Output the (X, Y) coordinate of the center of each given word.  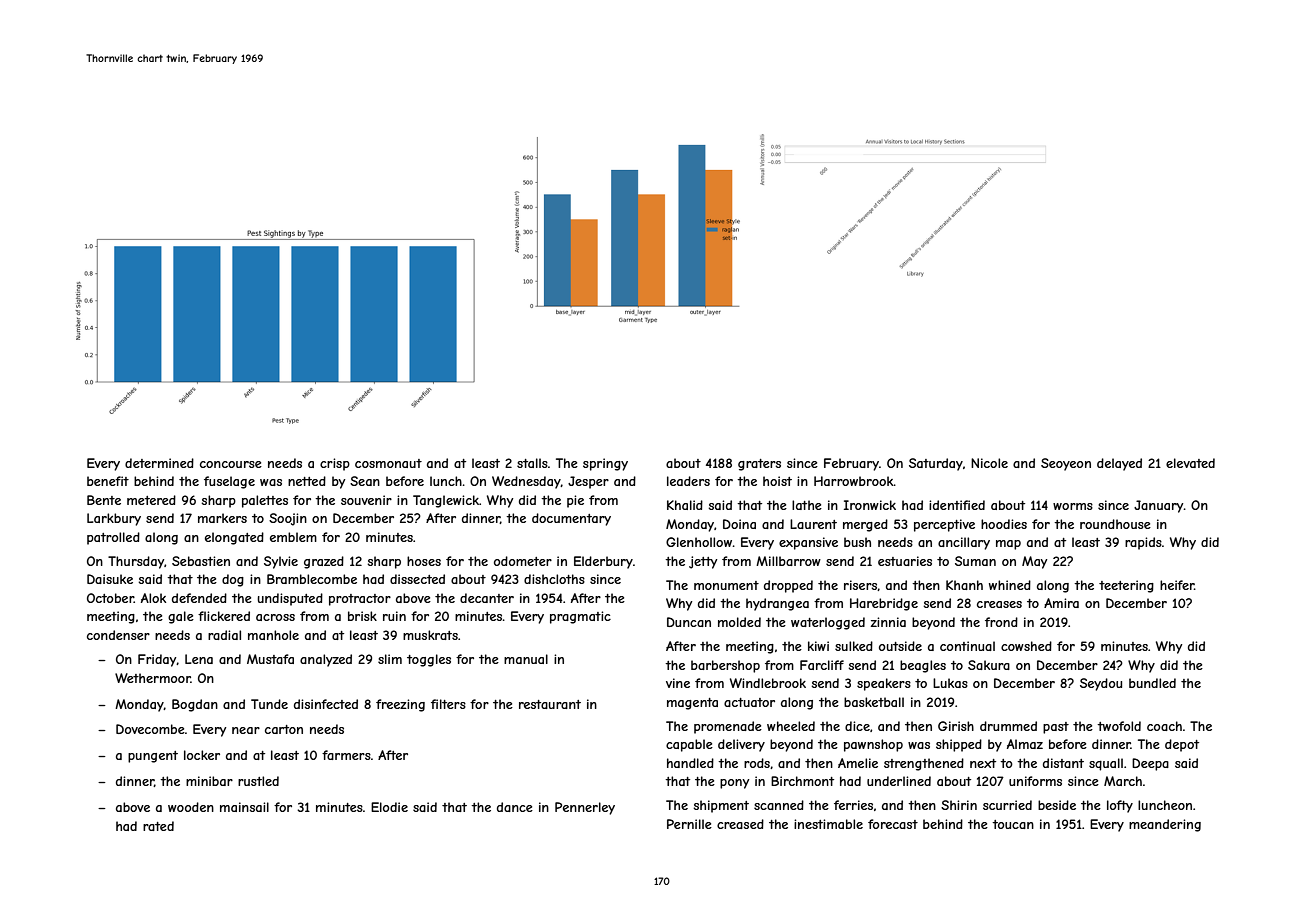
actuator (749, 702)
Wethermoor (153, 678)
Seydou (1101, 684)
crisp (335, 464)
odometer (523, 561)
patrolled (113, 538)
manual (526, 659)
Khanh (964, 585)
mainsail (244, 807)
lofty (1120, 806)
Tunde (269, 704)
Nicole (989, 463)
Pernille (689, 824)
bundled (1152, 683)
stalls (532, 463)
